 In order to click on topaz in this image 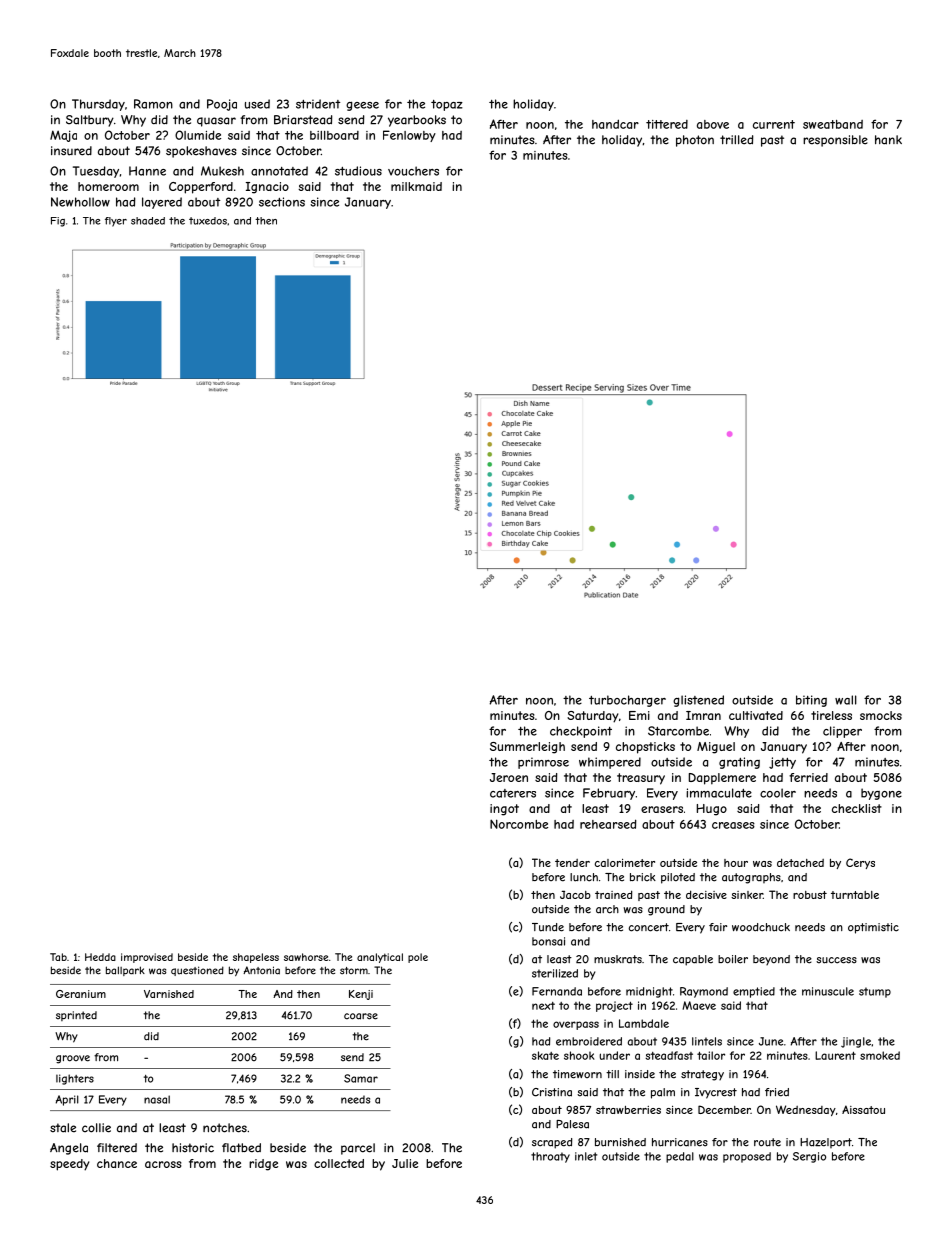, I will do `click(447, 105)`.
